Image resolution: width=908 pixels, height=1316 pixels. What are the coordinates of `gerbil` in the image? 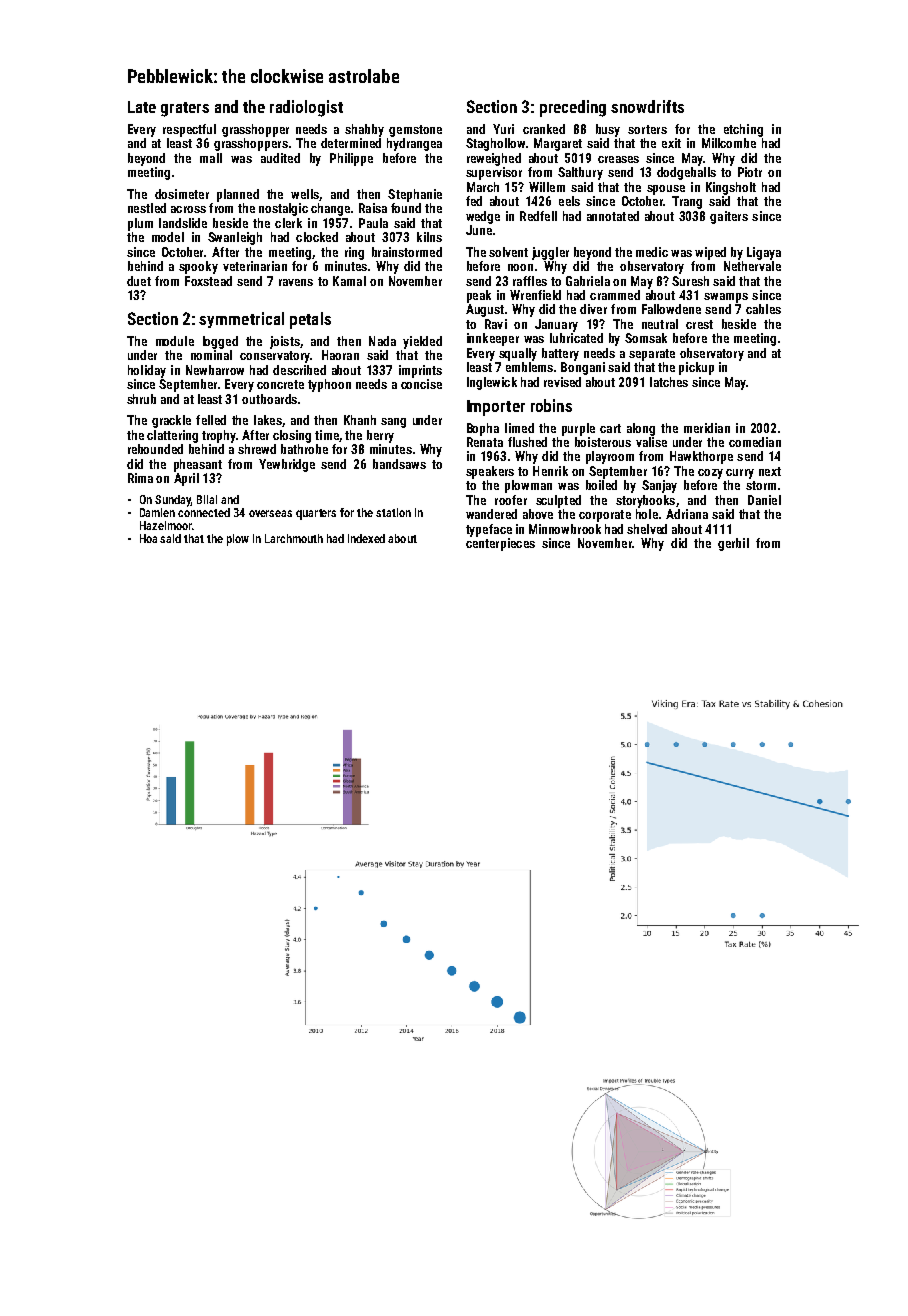 It's located at (733, 544).
